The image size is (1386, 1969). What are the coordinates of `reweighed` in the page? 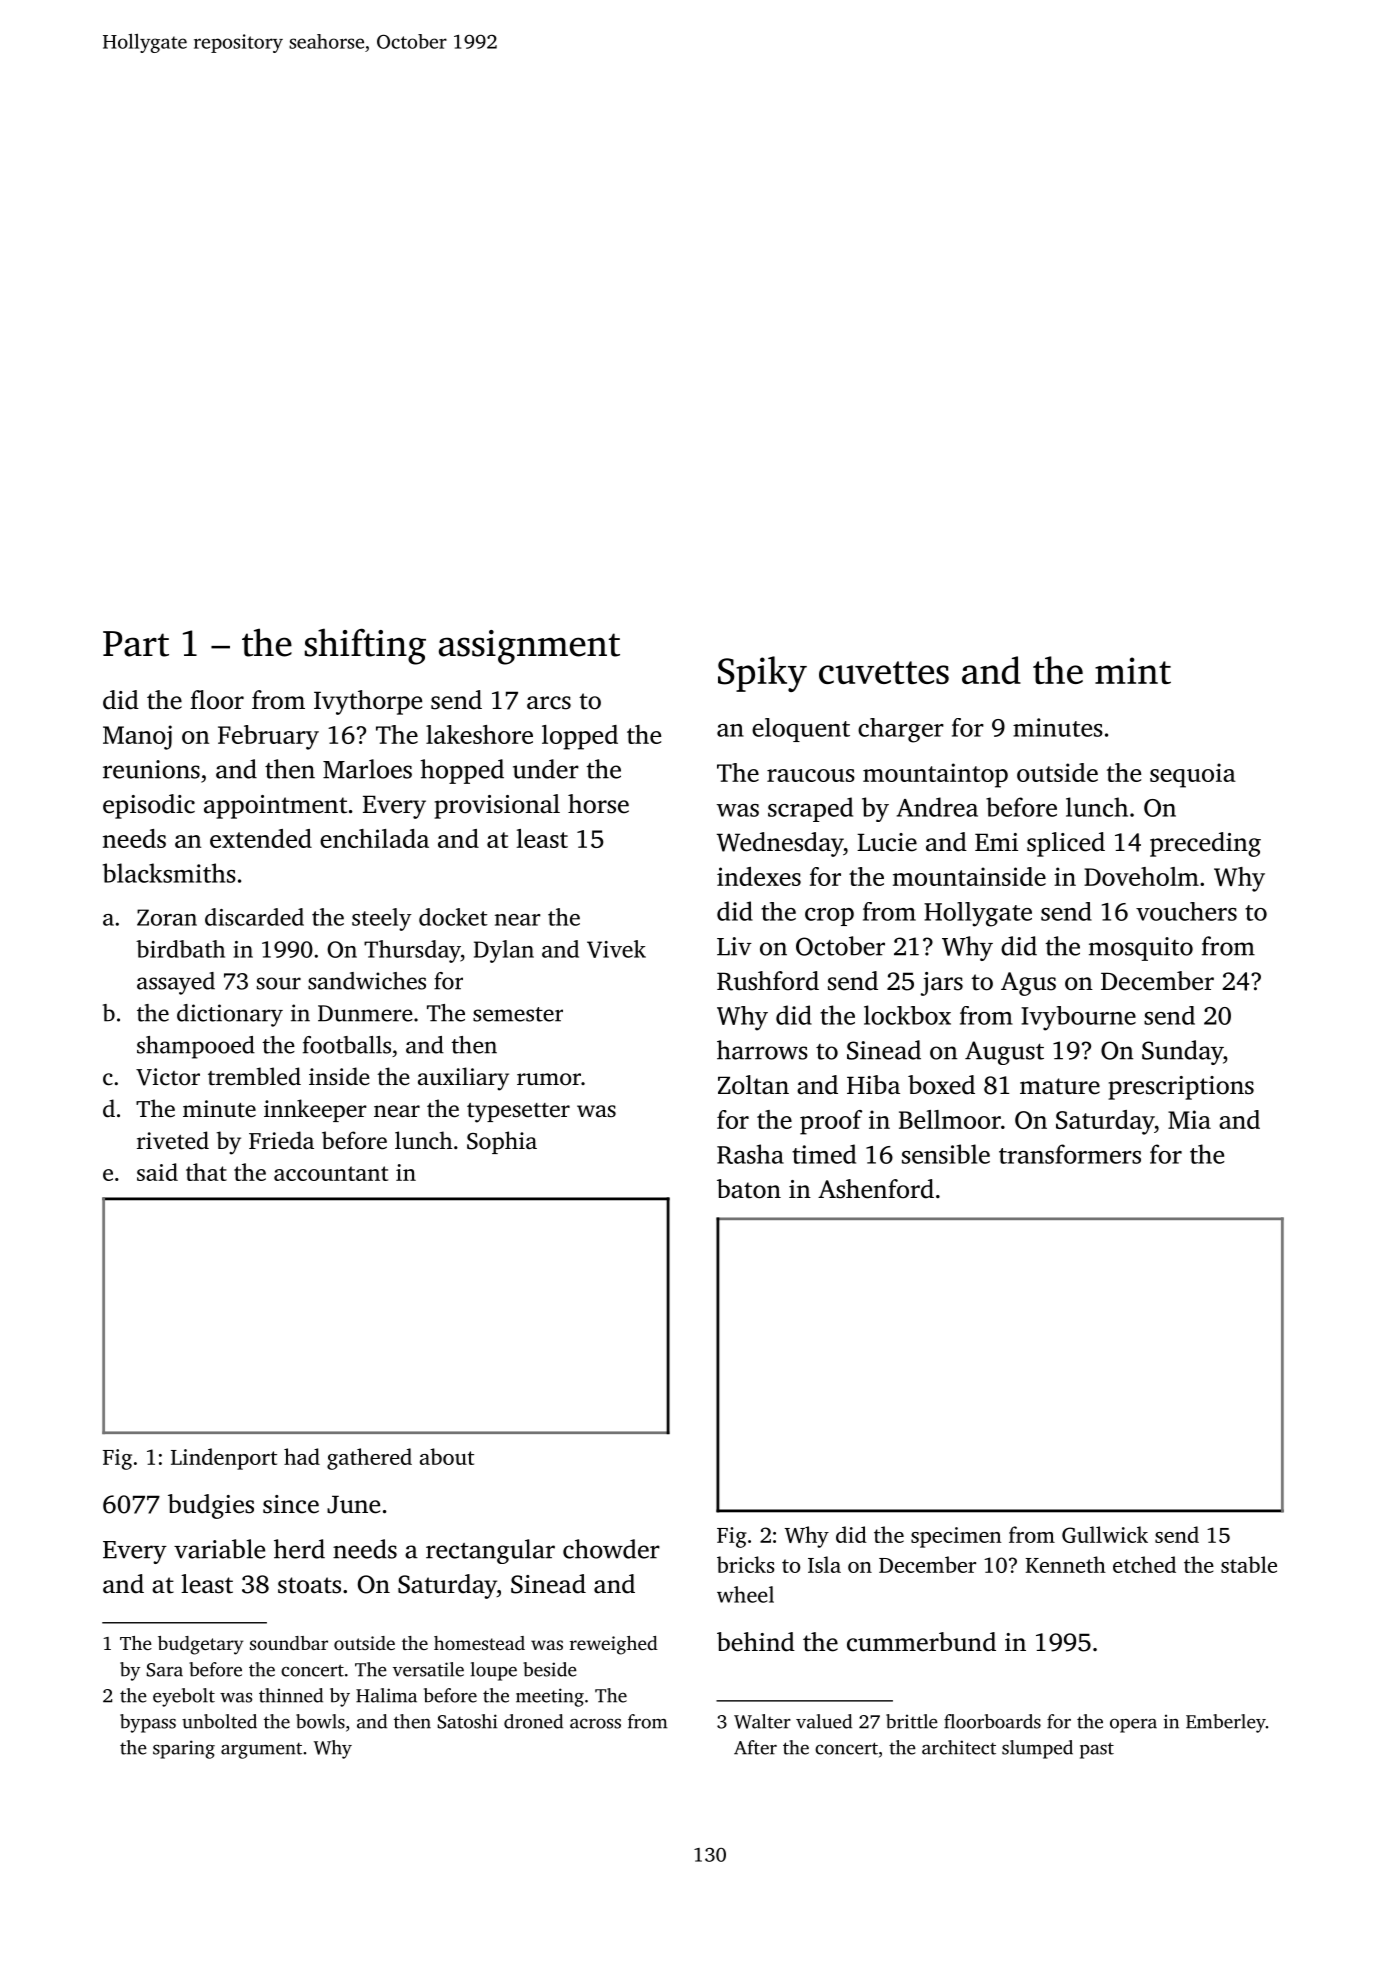 It's located at (614, 1645).
